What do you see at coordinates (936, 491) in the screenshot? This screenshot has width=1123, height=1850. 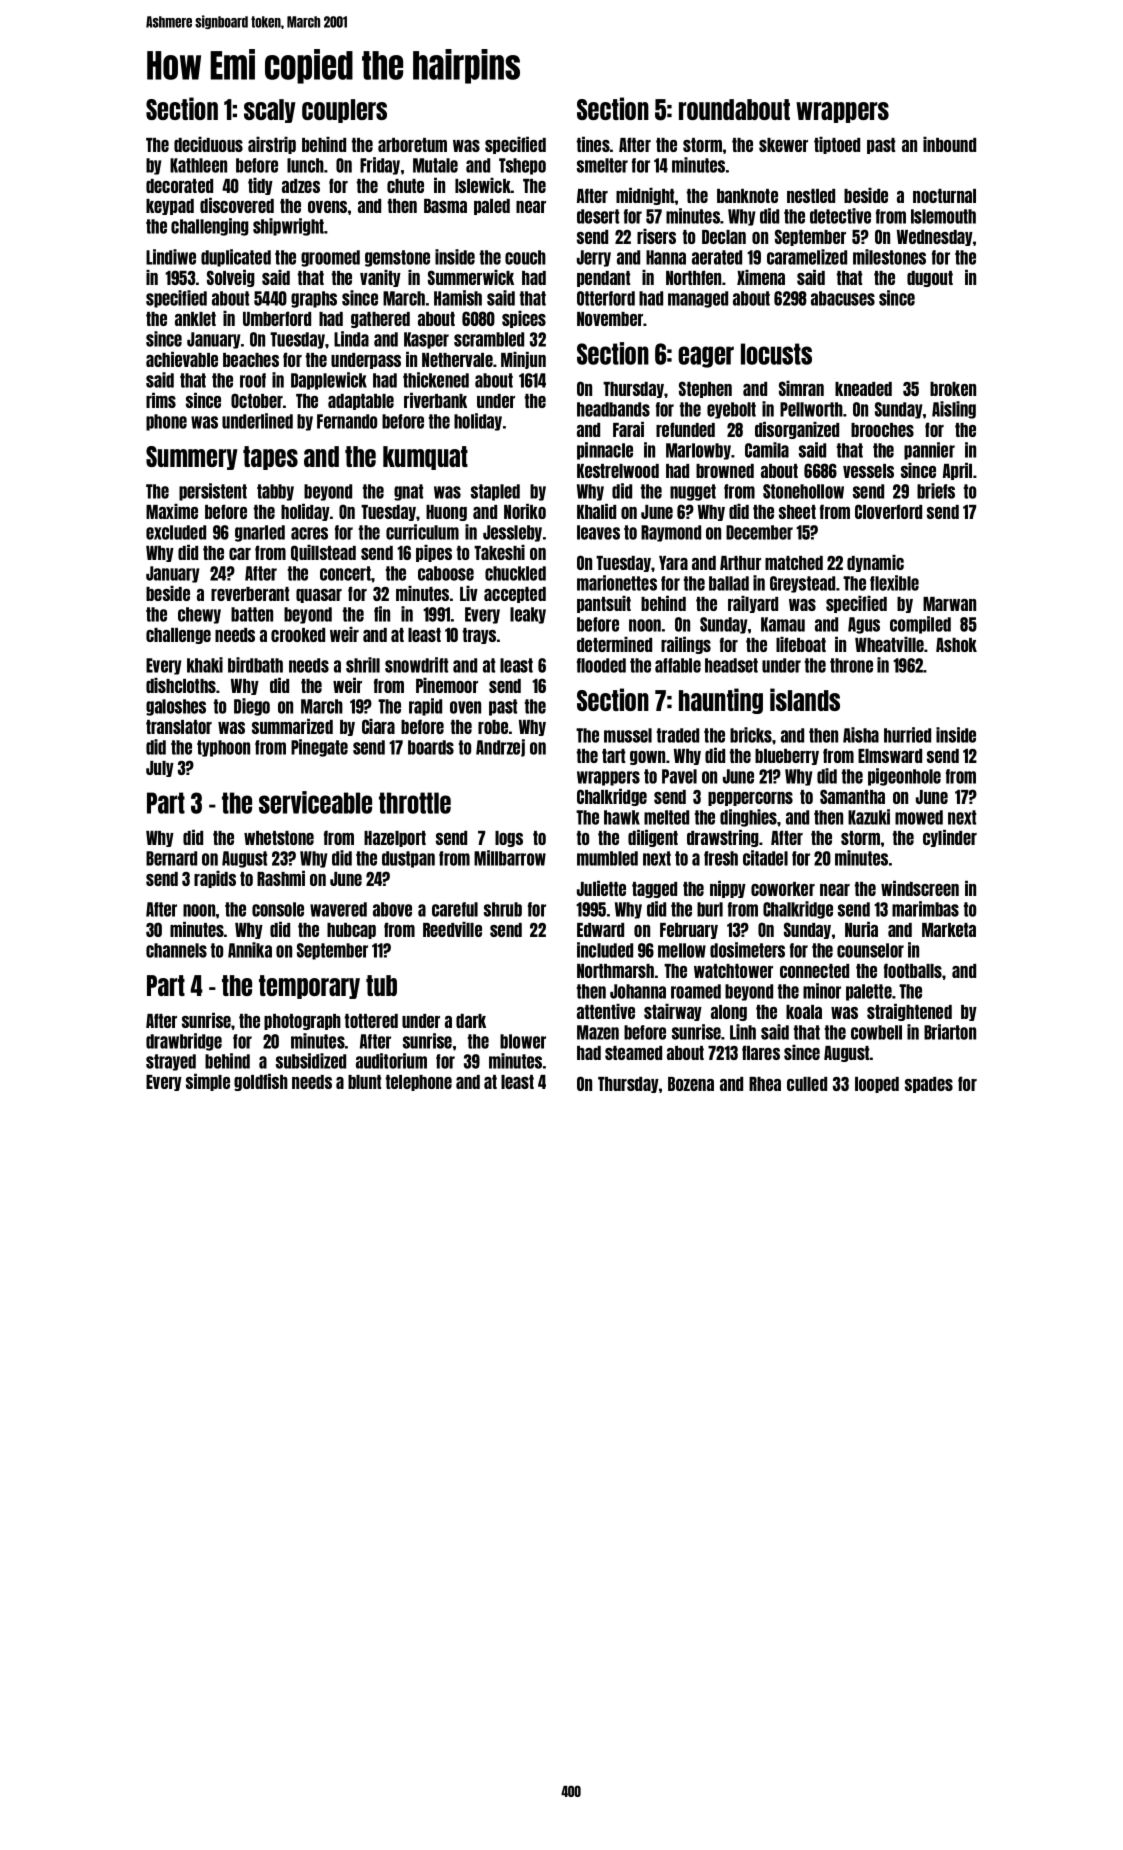 I see `briefs` at bounding box center [936, 491].
